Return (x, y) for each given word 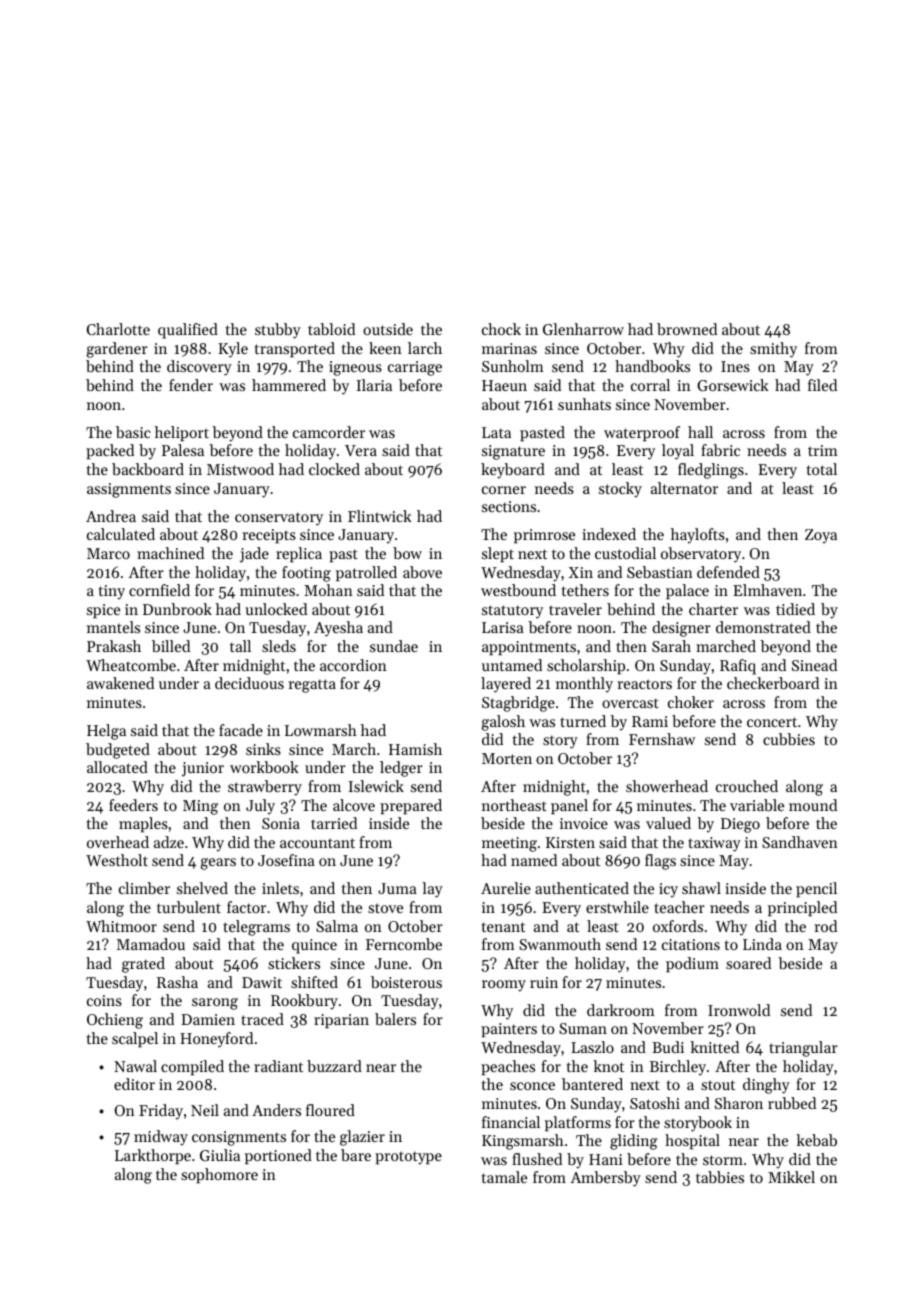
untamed (512, 665)
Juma (397, 888)
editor (134, 1084)
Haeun (504, 385)
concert (772, 722)
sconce (532, 1086)
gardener (117, 350)
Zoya (821, 536)
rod (826, 926)
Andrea (111, 516)
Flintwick (380, 516)
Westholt (117, 860)
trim (823, 450)
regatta (312, 686)
